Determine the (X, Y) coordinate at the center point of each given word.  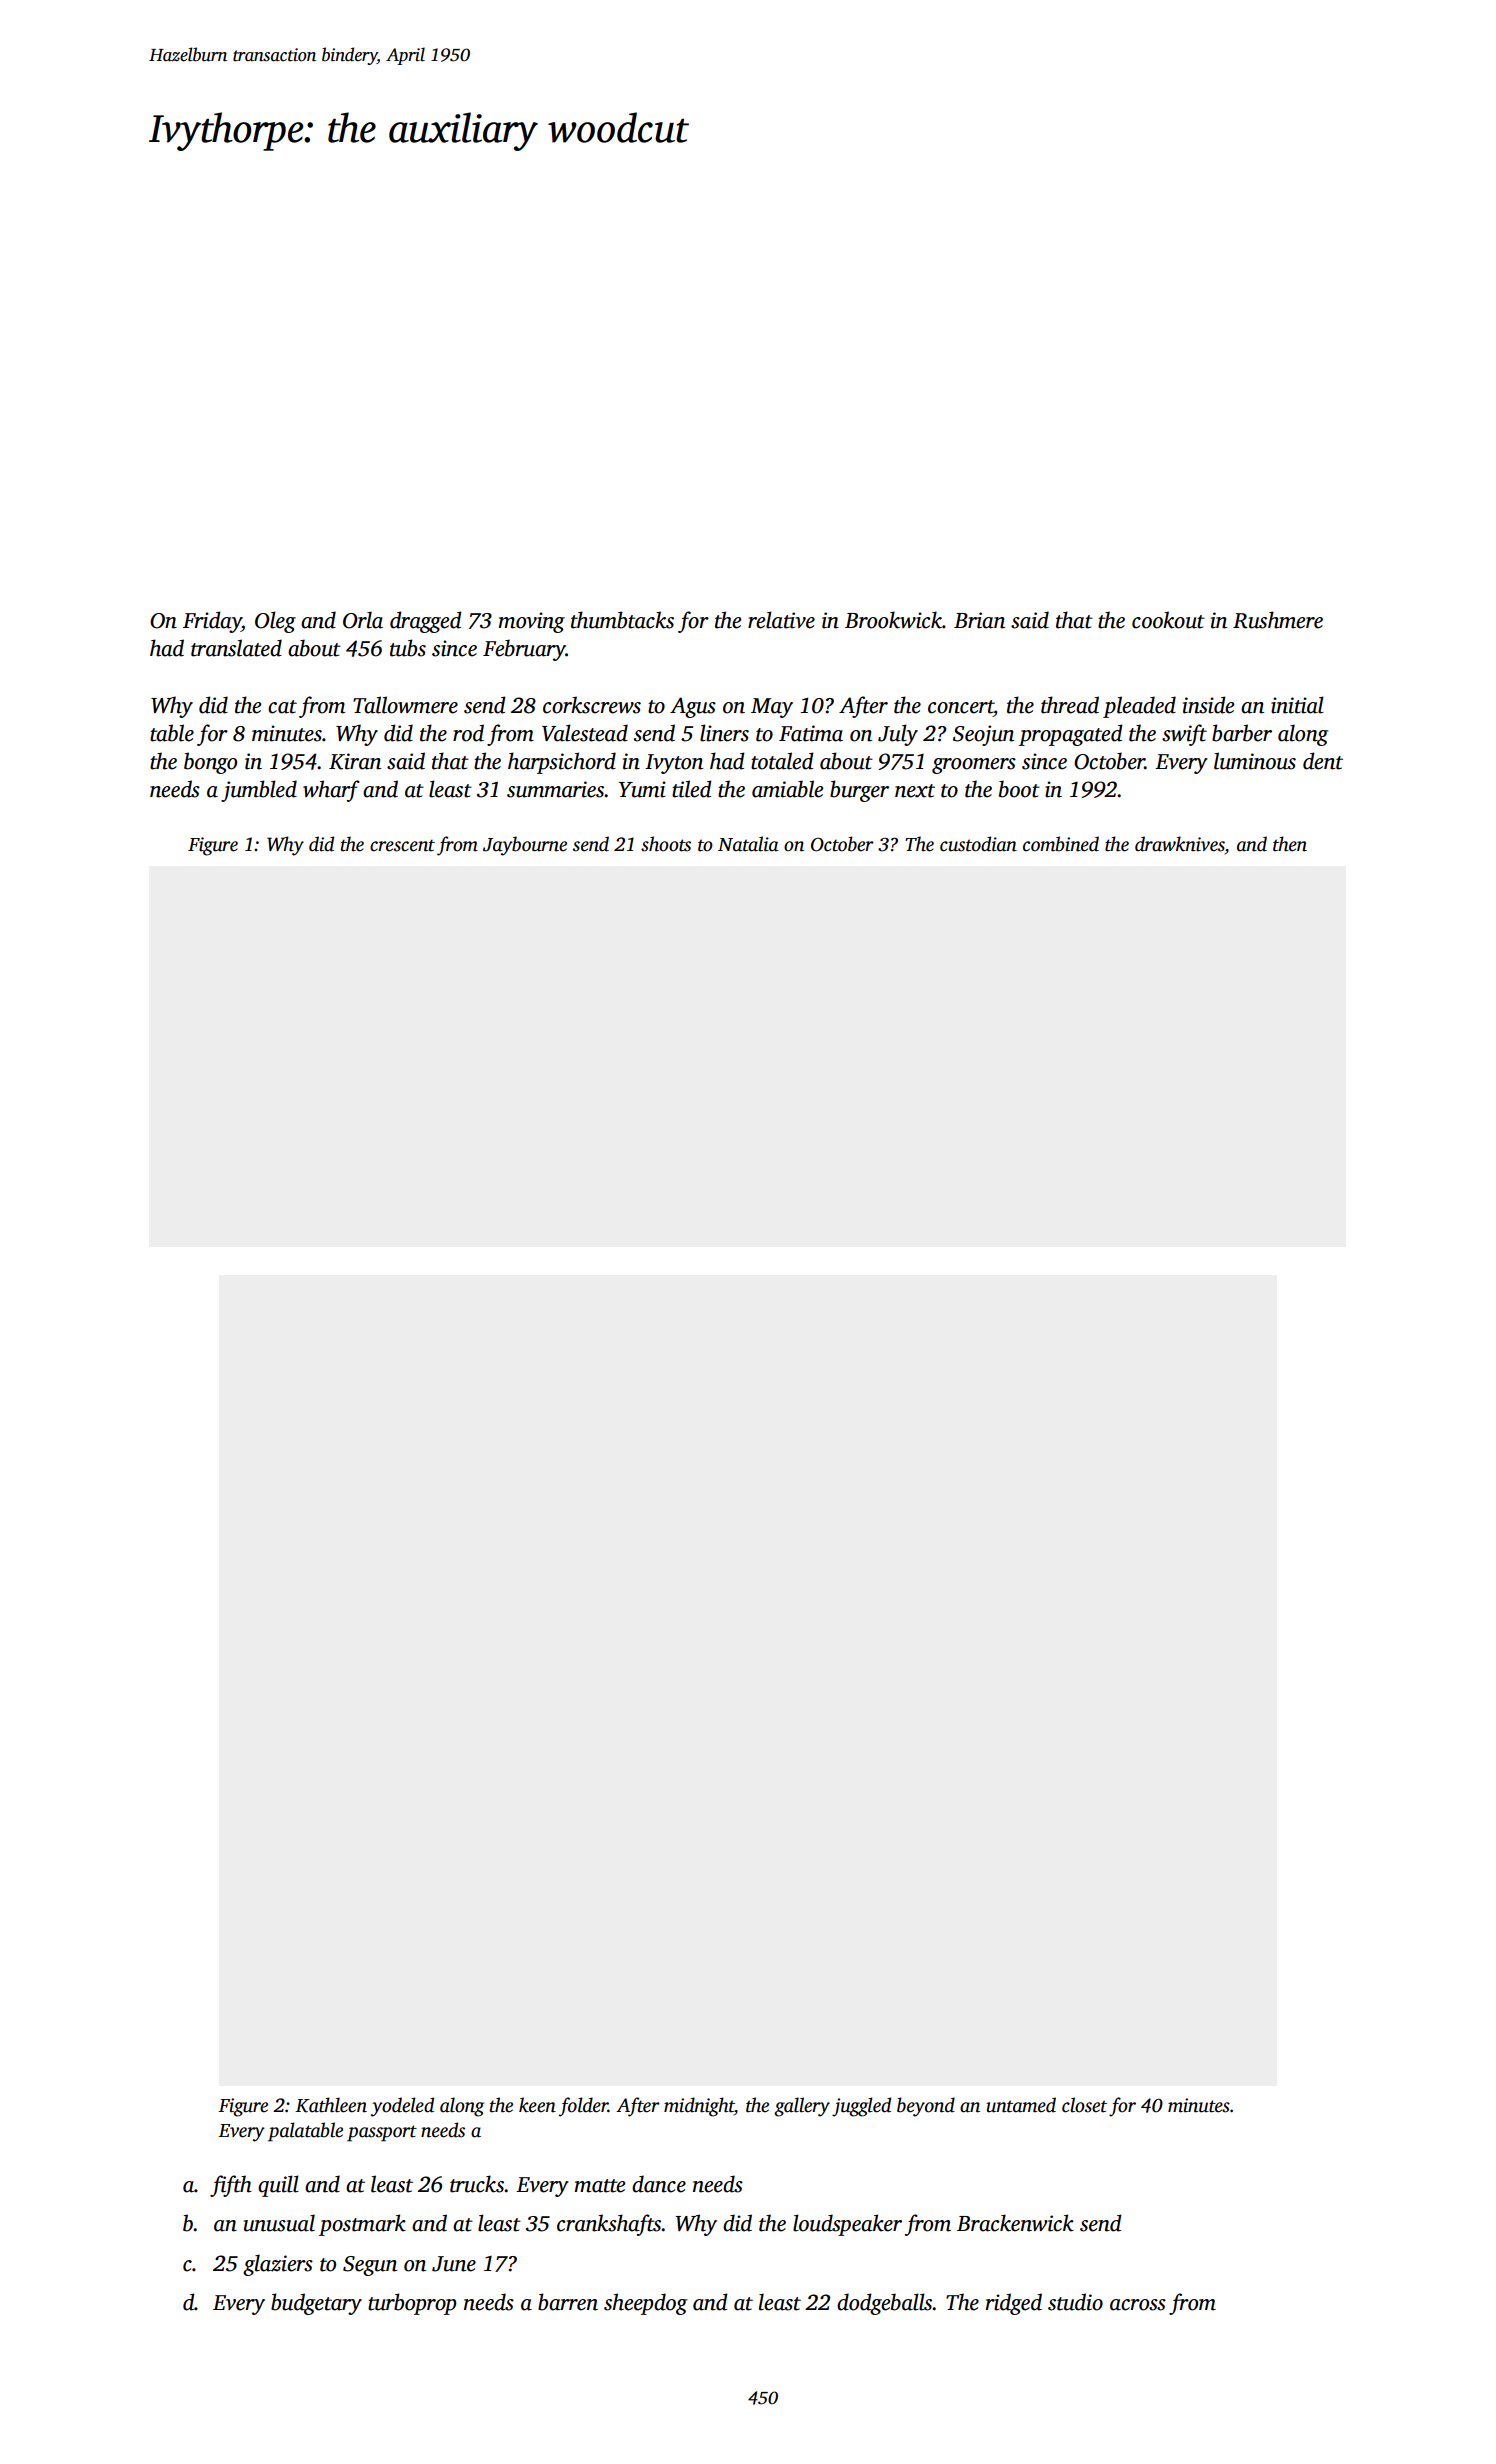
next (915, 791)
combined (1061, 844)
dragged (426, 622)
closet (1084, 2105)
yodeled (402, 2107)
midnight (699, 2107)
